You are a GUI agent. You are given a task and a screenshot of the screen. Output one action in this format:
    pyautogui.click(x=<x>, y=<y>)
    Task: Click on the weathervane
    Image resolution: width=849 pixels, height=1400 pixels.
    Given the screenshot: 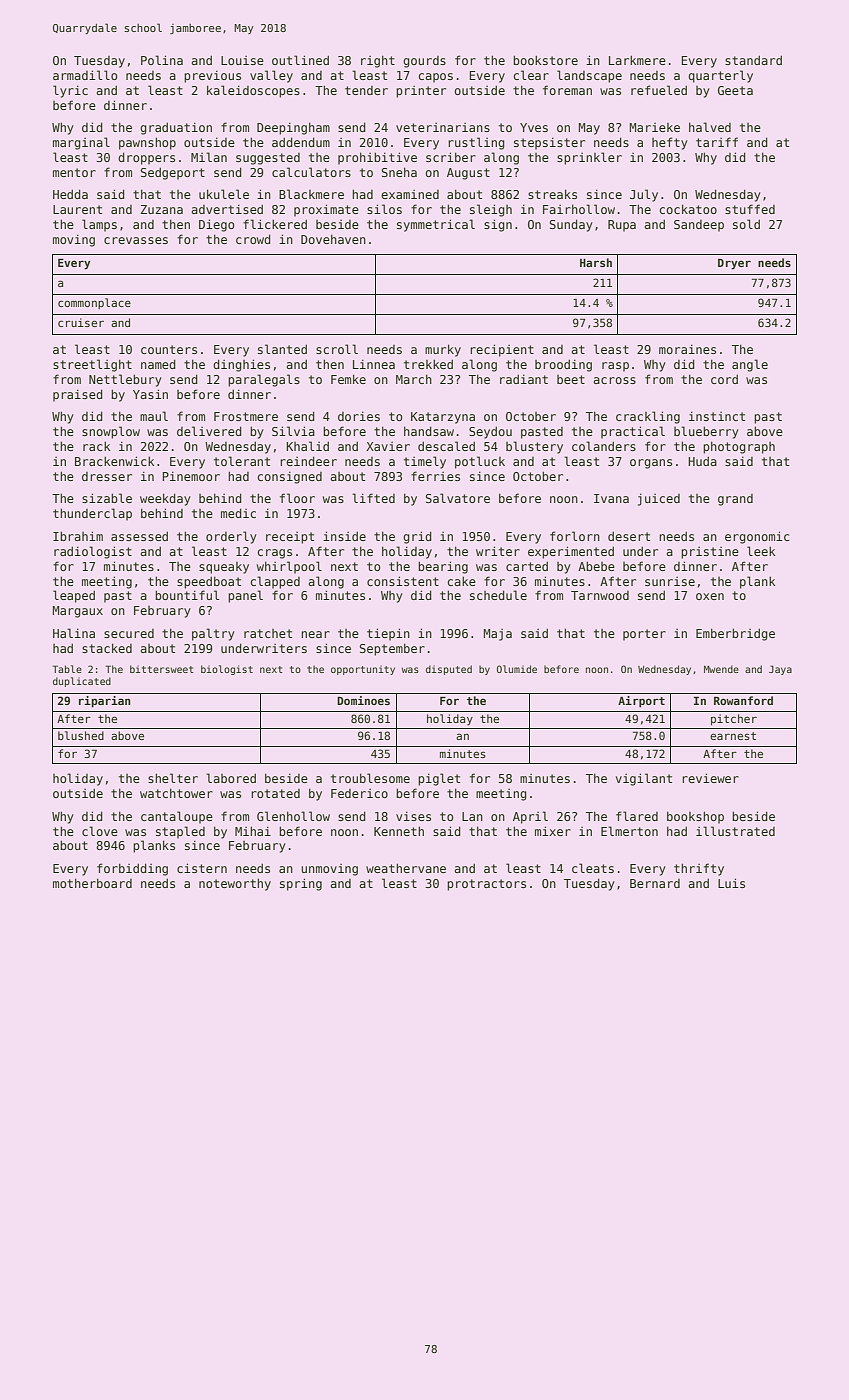 What is the action you would take?
    pyautogui.click(x=406, y=868)
